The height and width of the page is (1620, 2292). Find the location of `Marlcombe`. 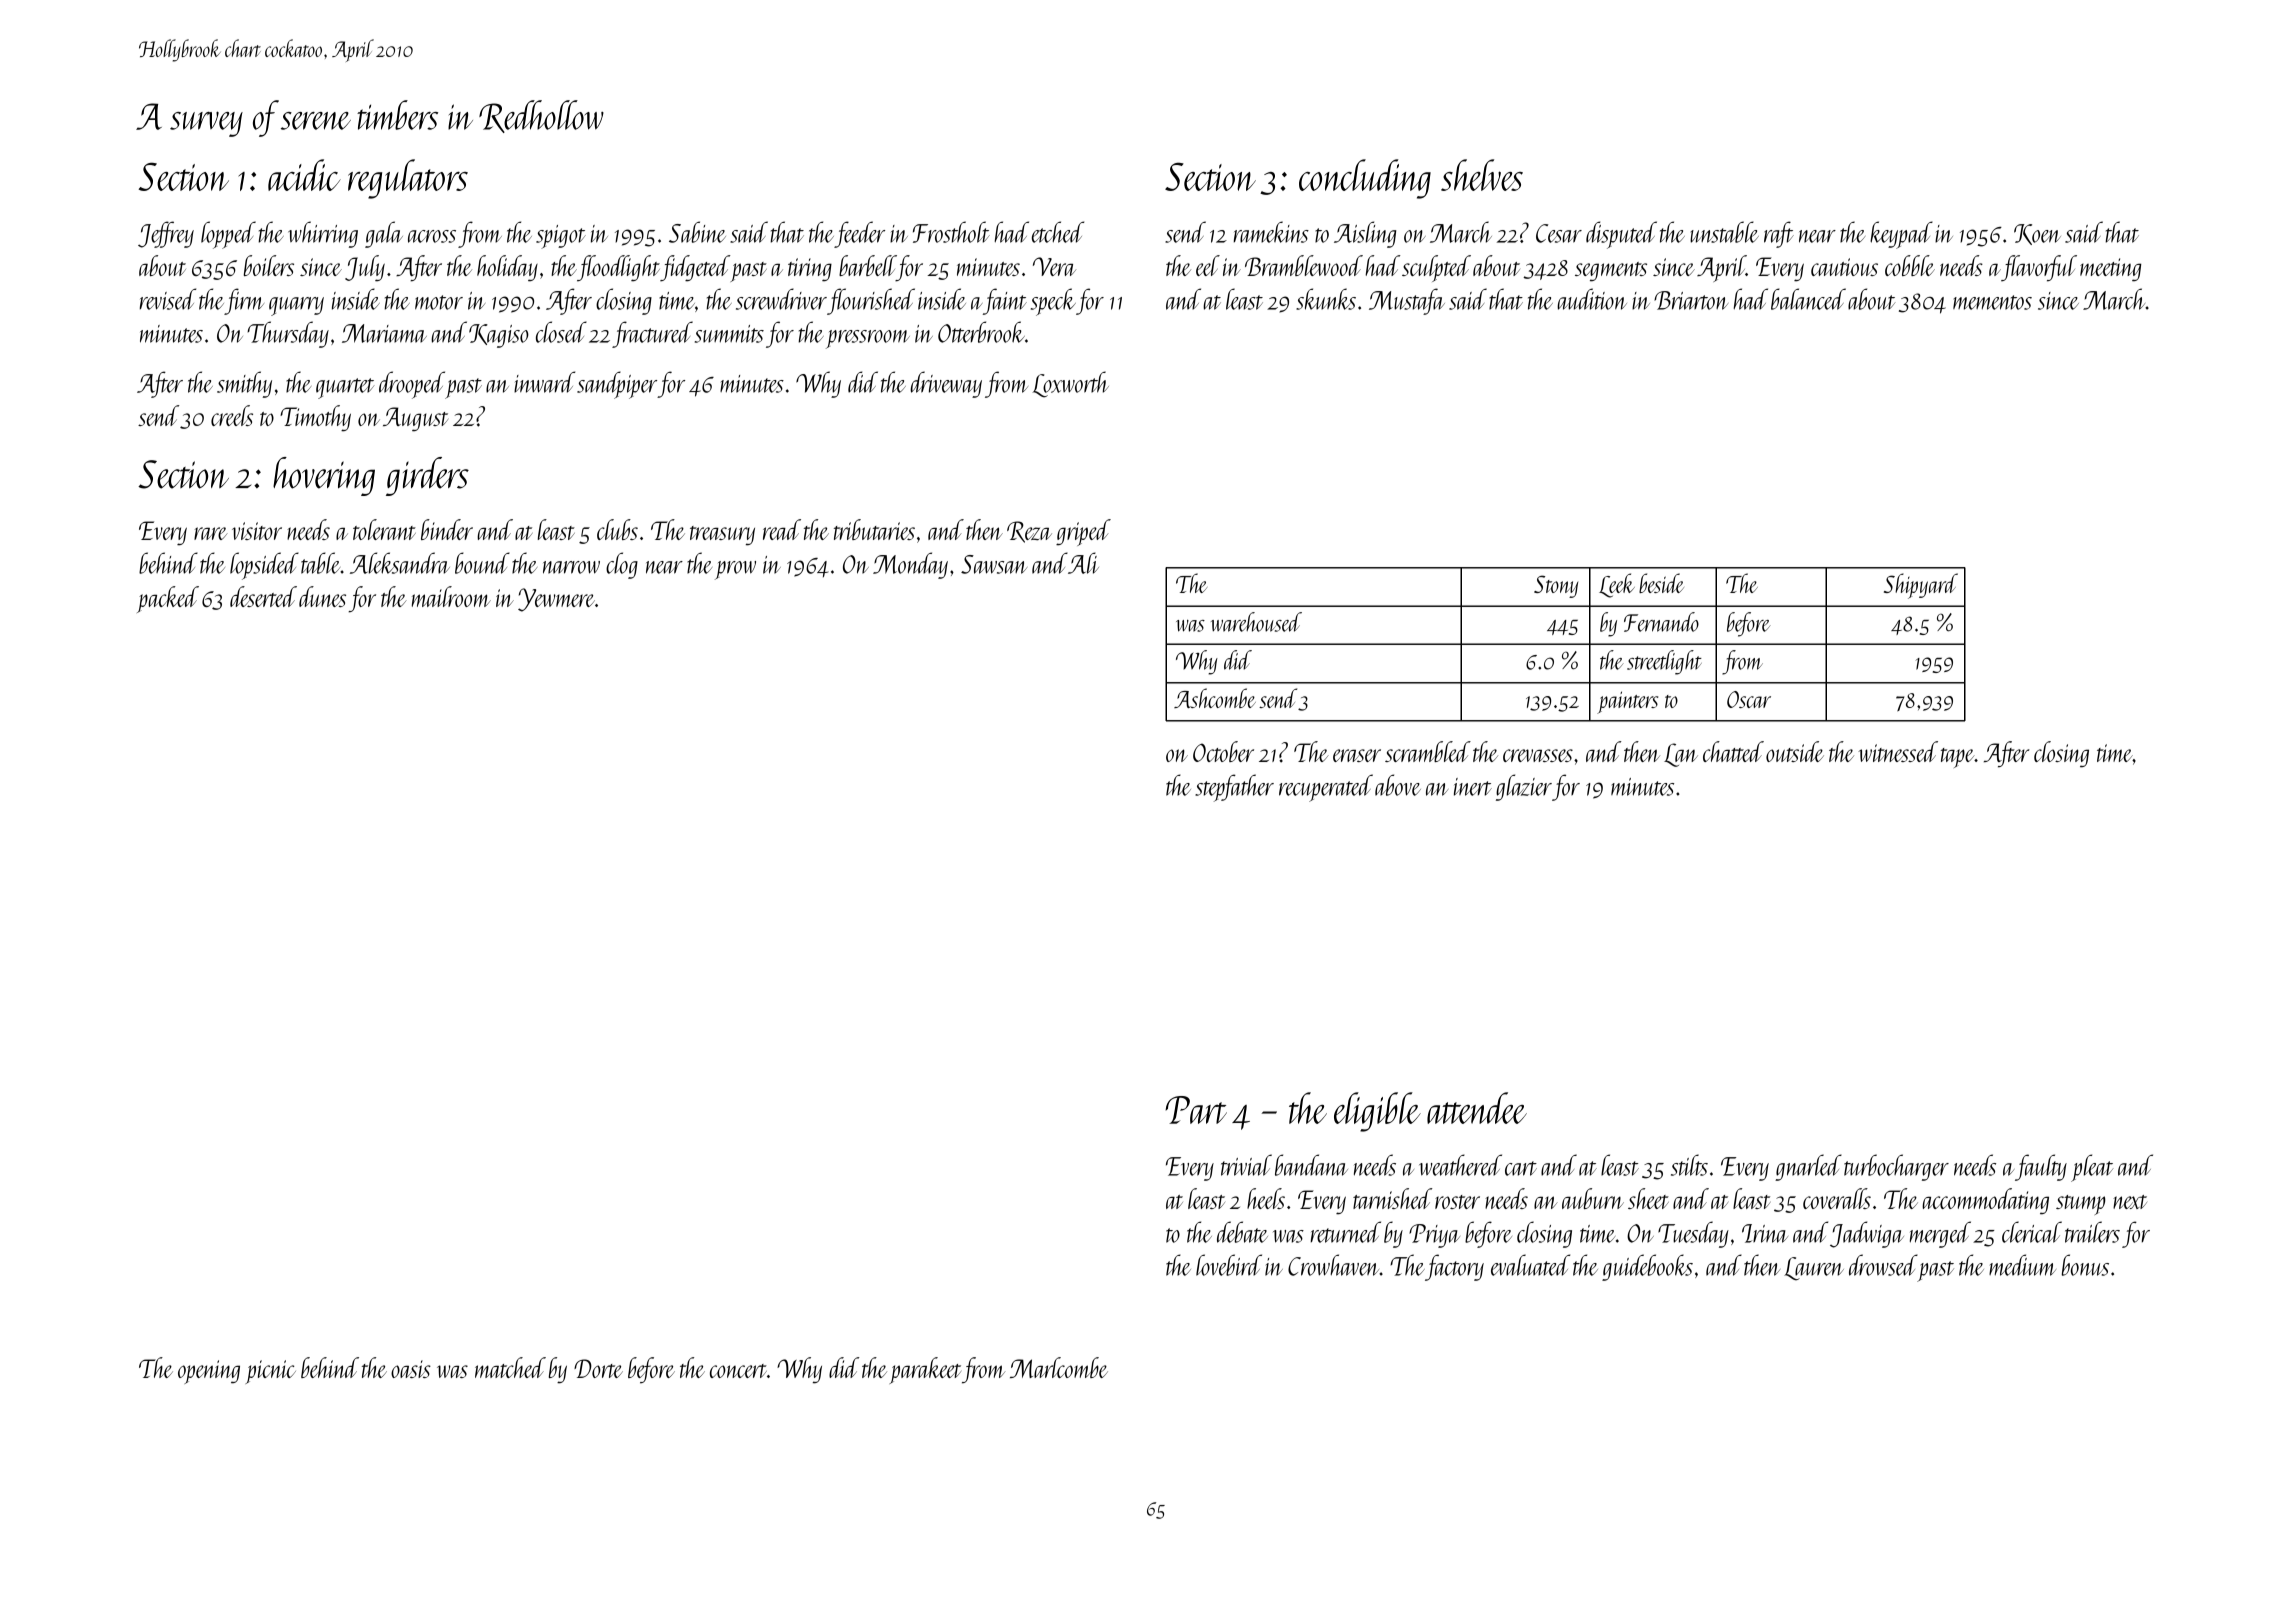

Marlcombe is located at coordinates (1059, 1367).
